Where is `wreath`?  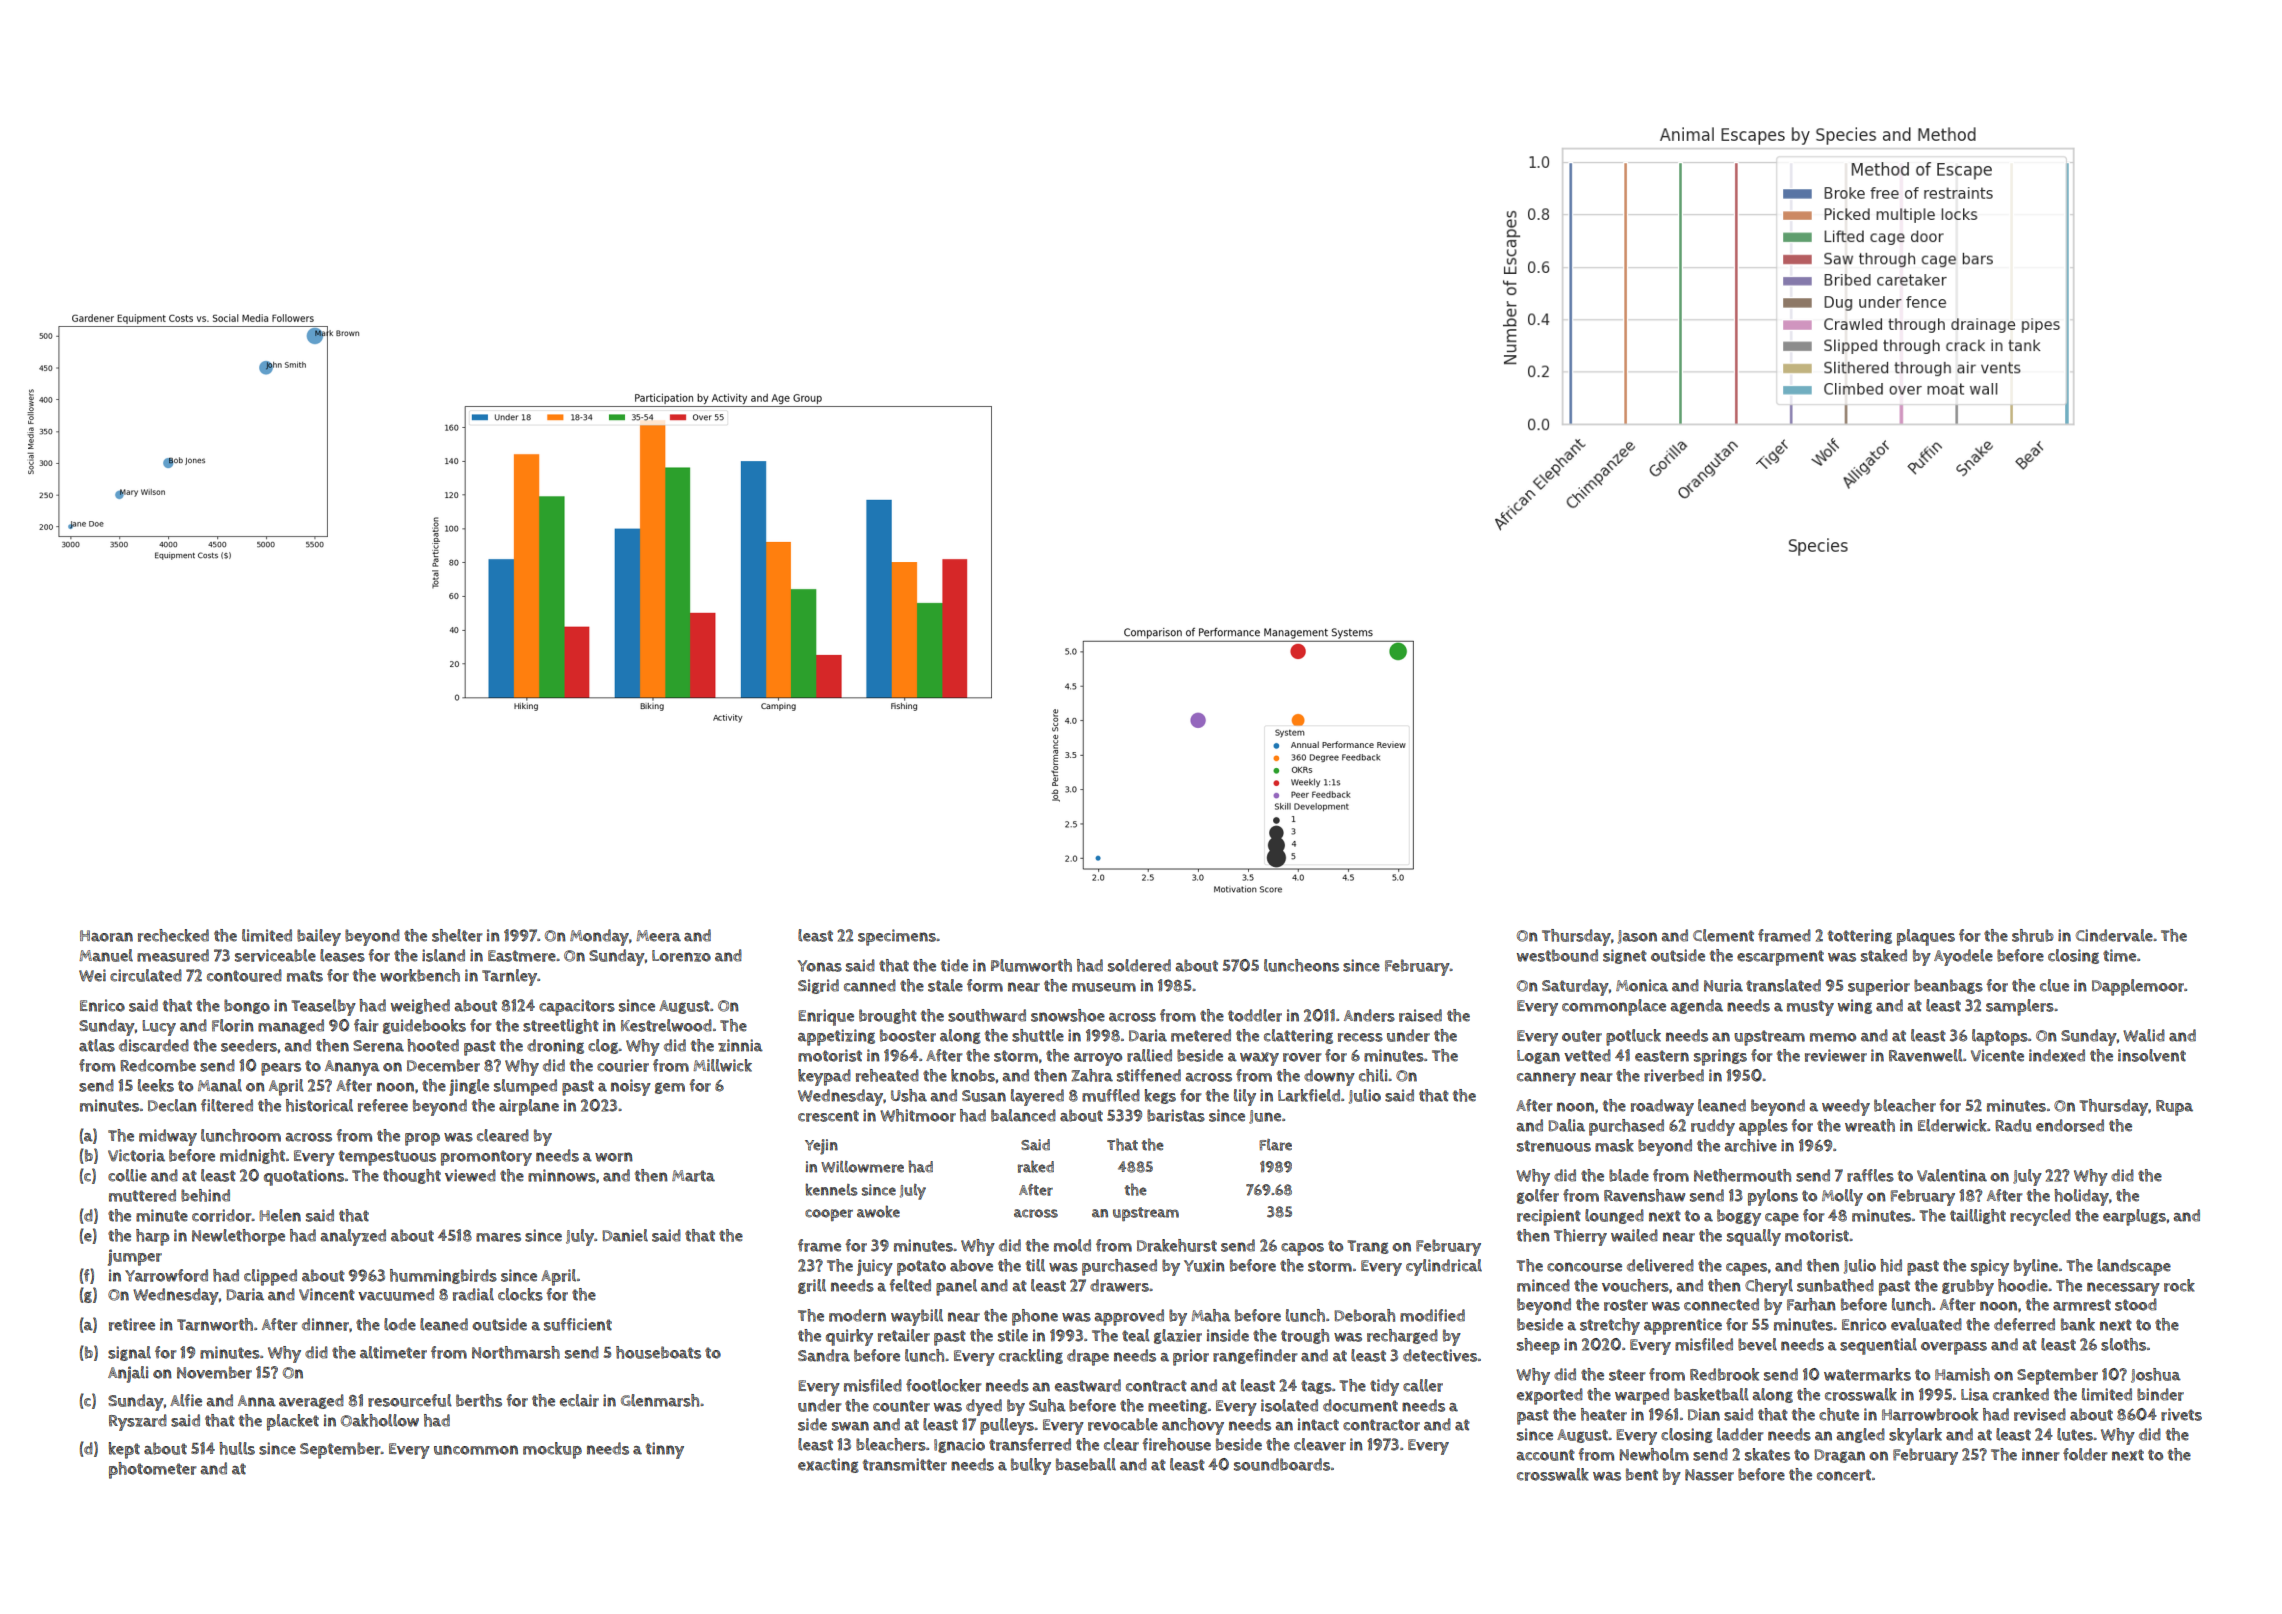 wreath is located at coordinates (1870, 1125).
